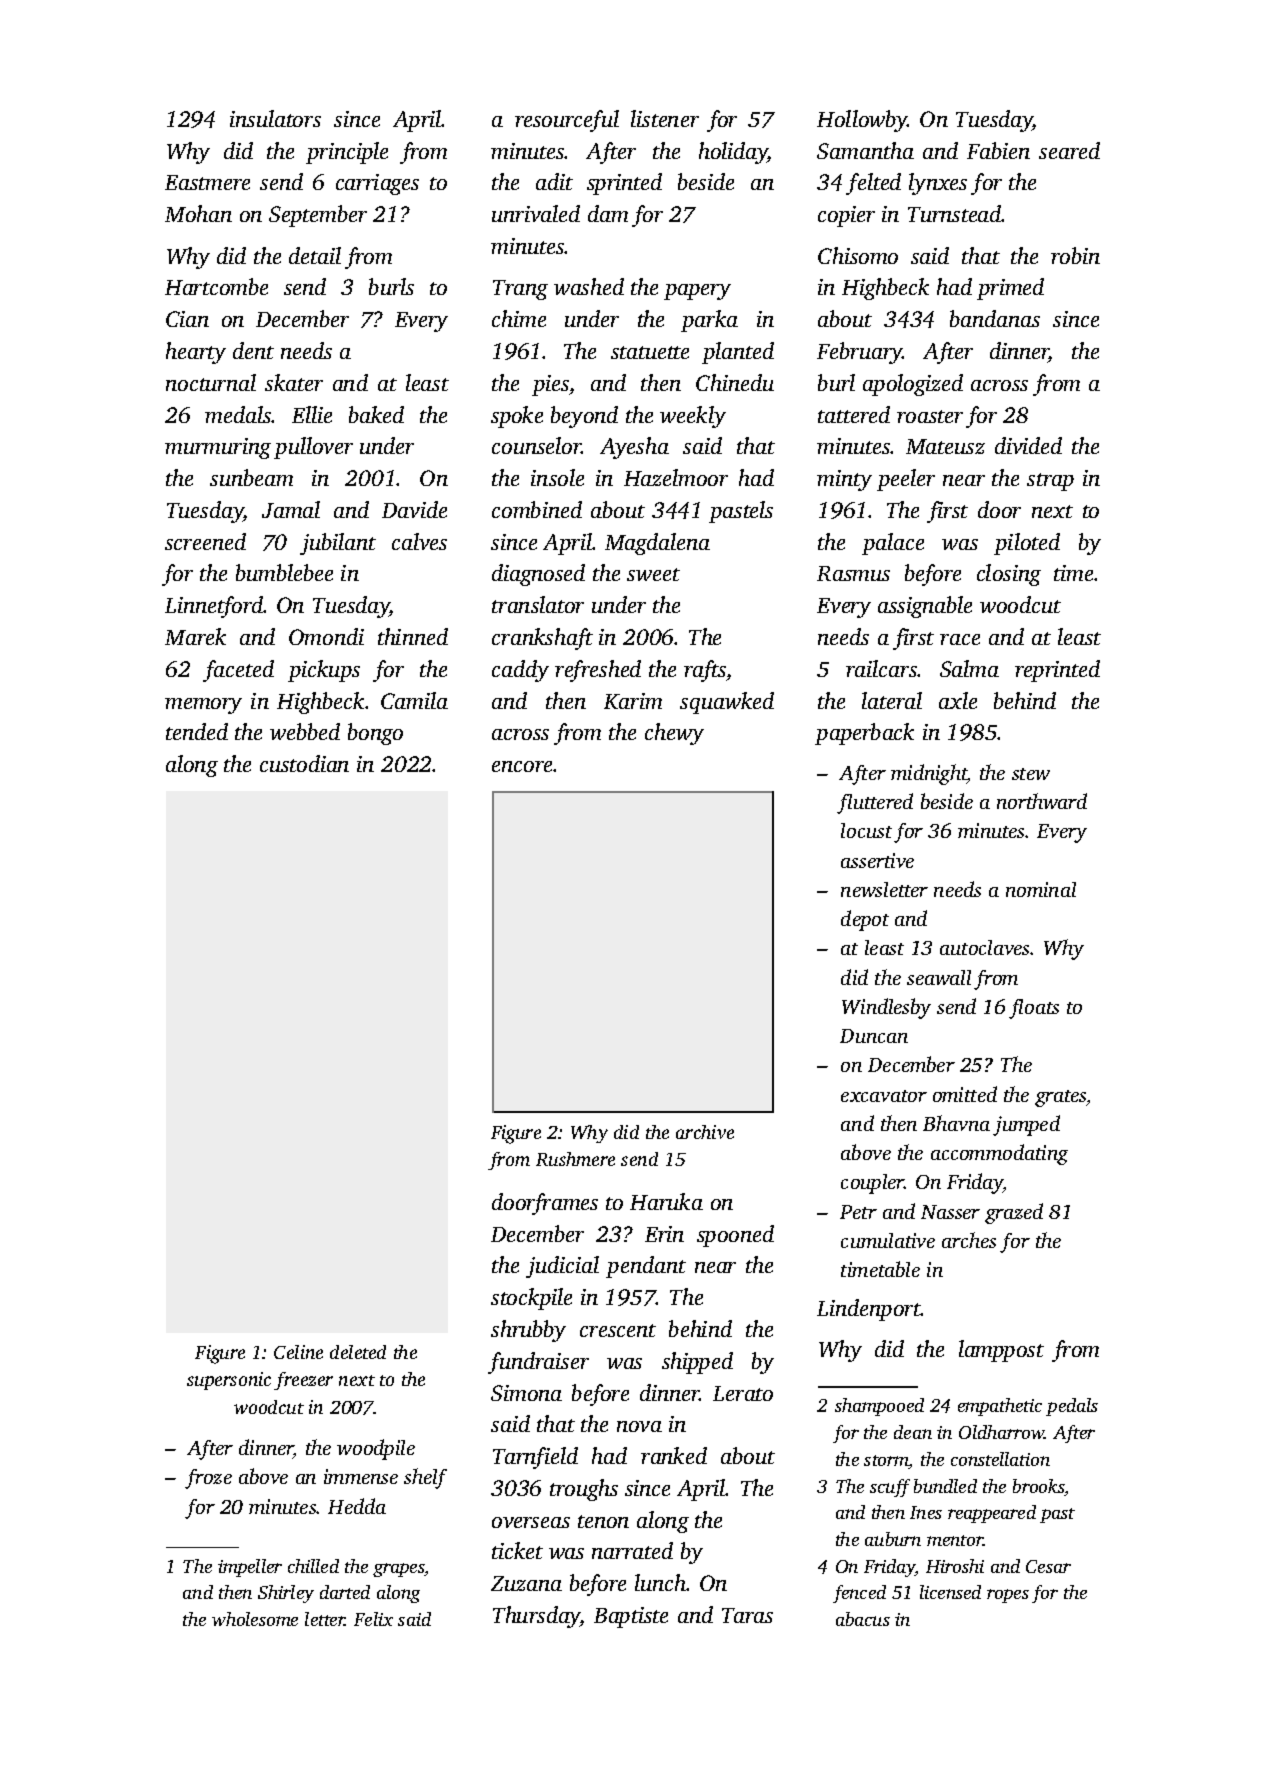 This screenshot has height=1791, width=1266. I want to click on Omondi, so click(326, 636).
